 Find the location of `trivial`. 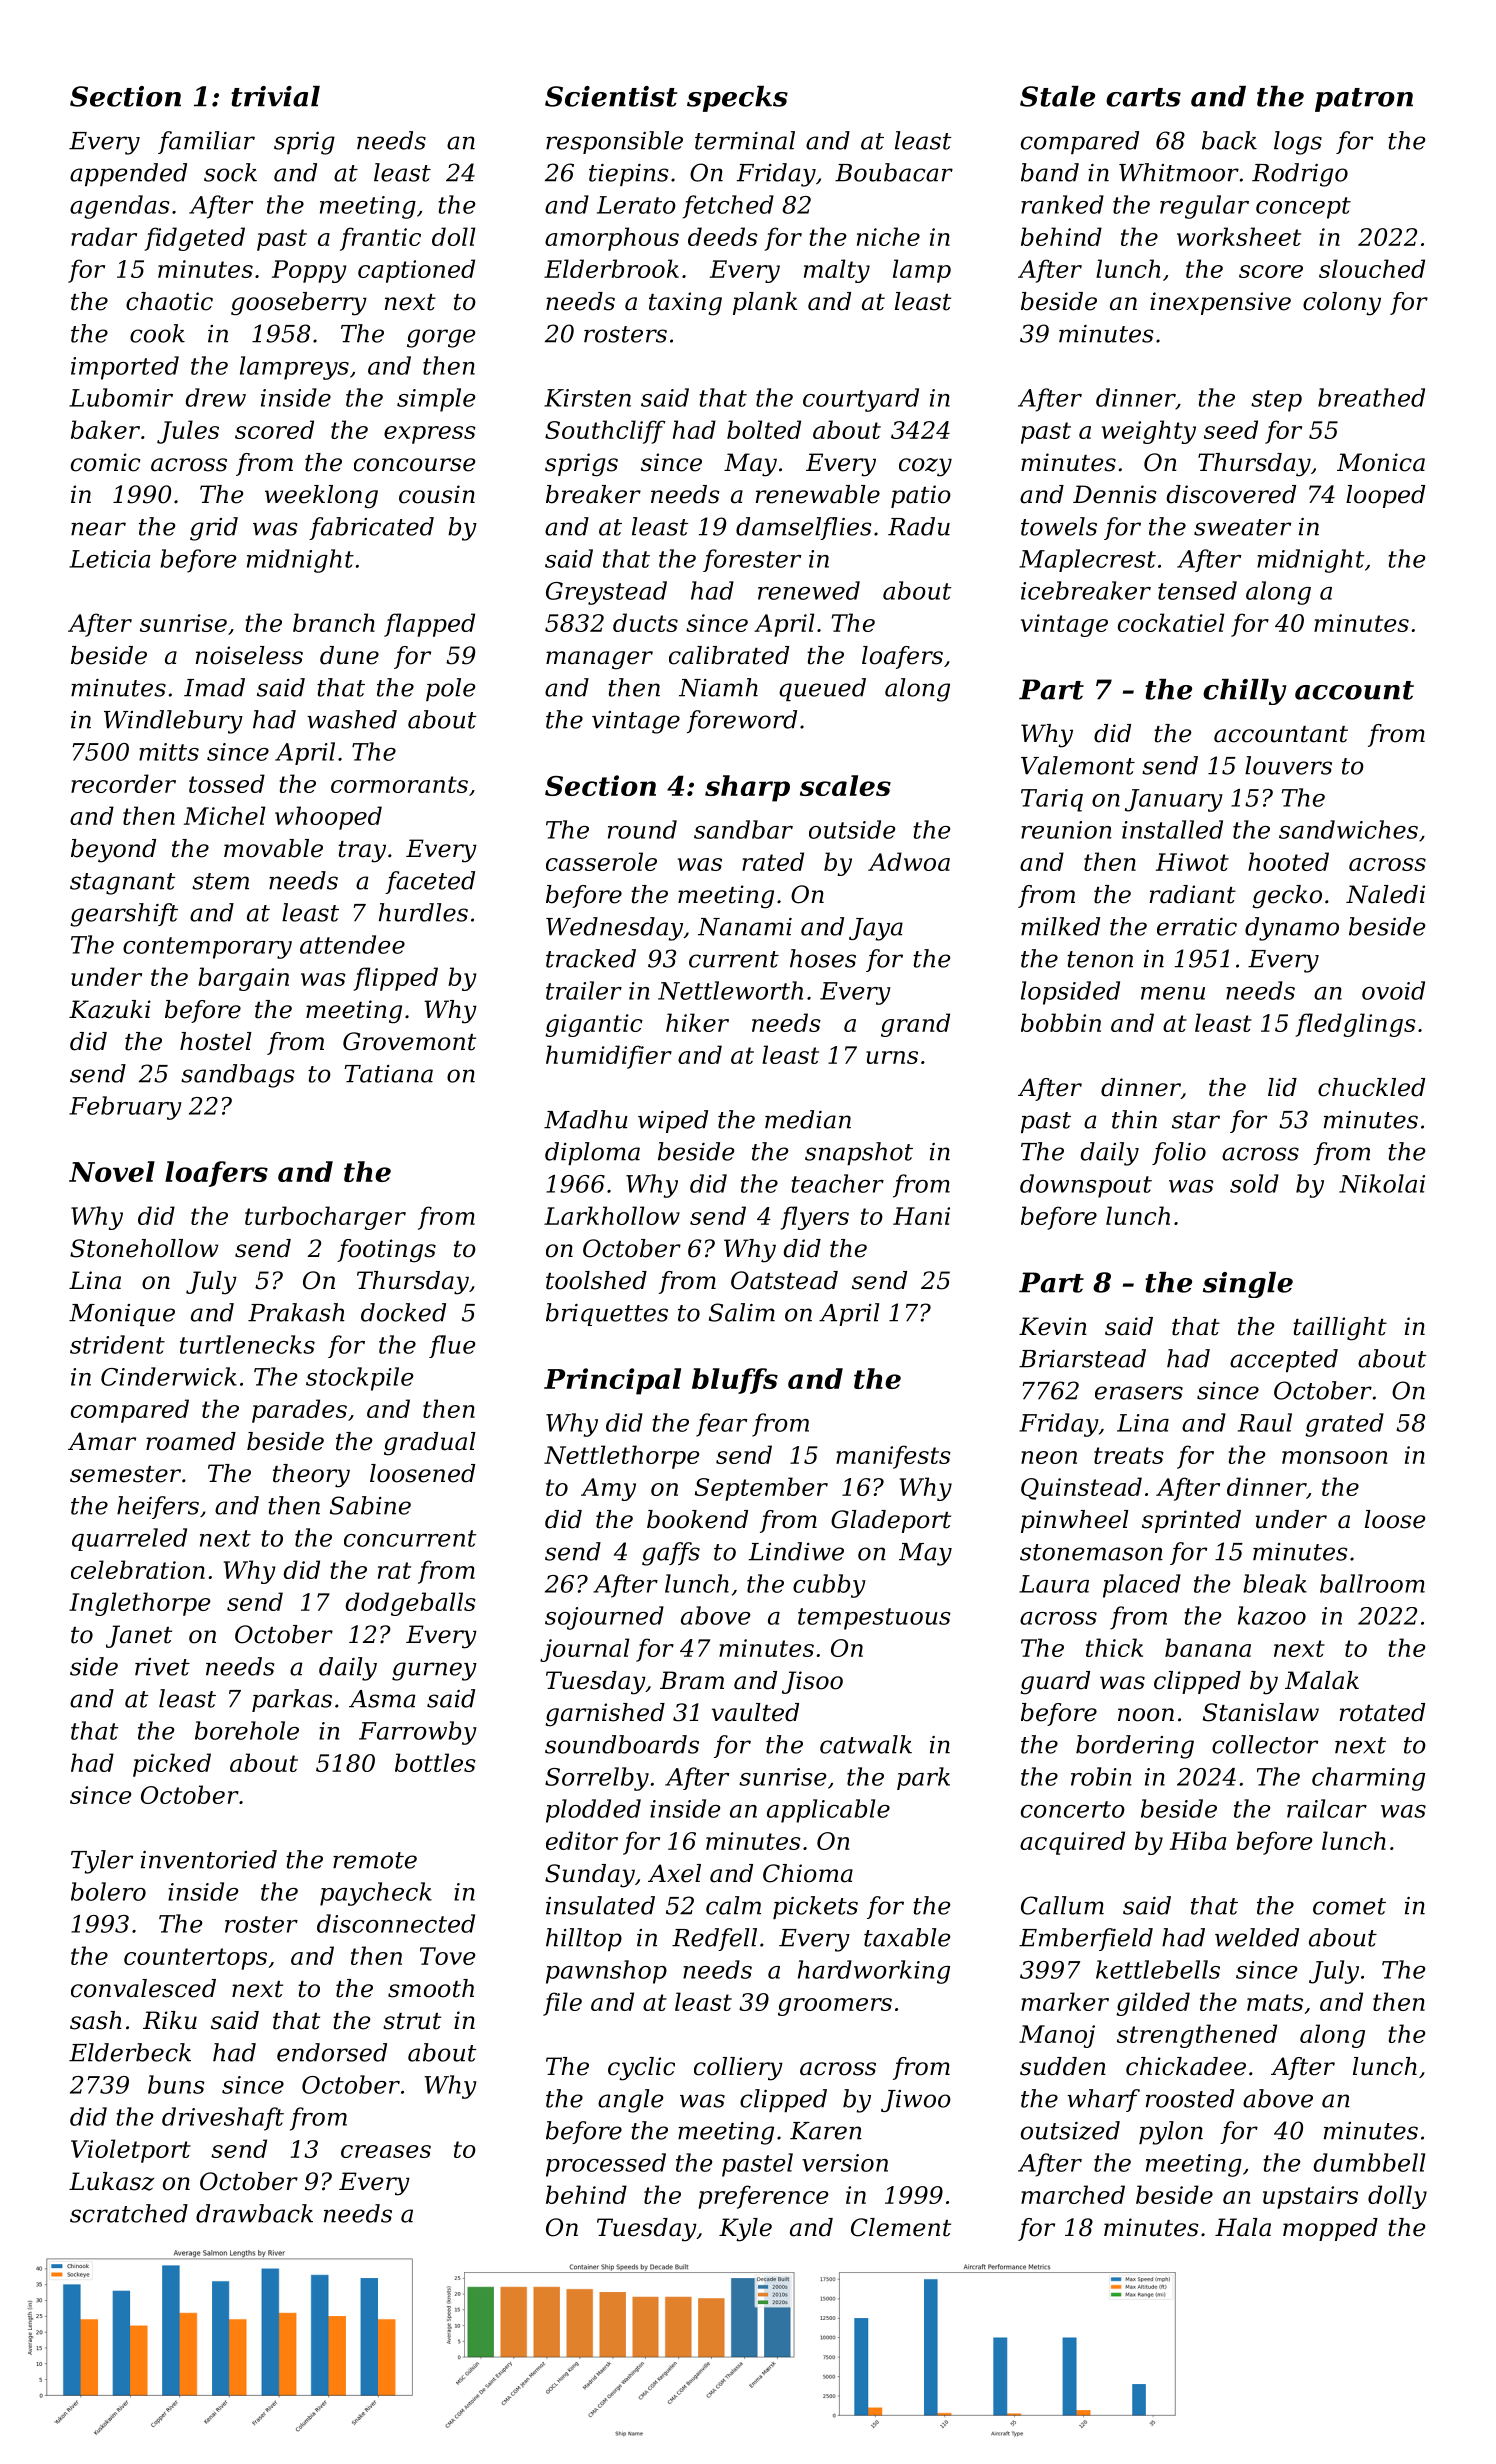

trivial is located at coordinates (275, 96).
